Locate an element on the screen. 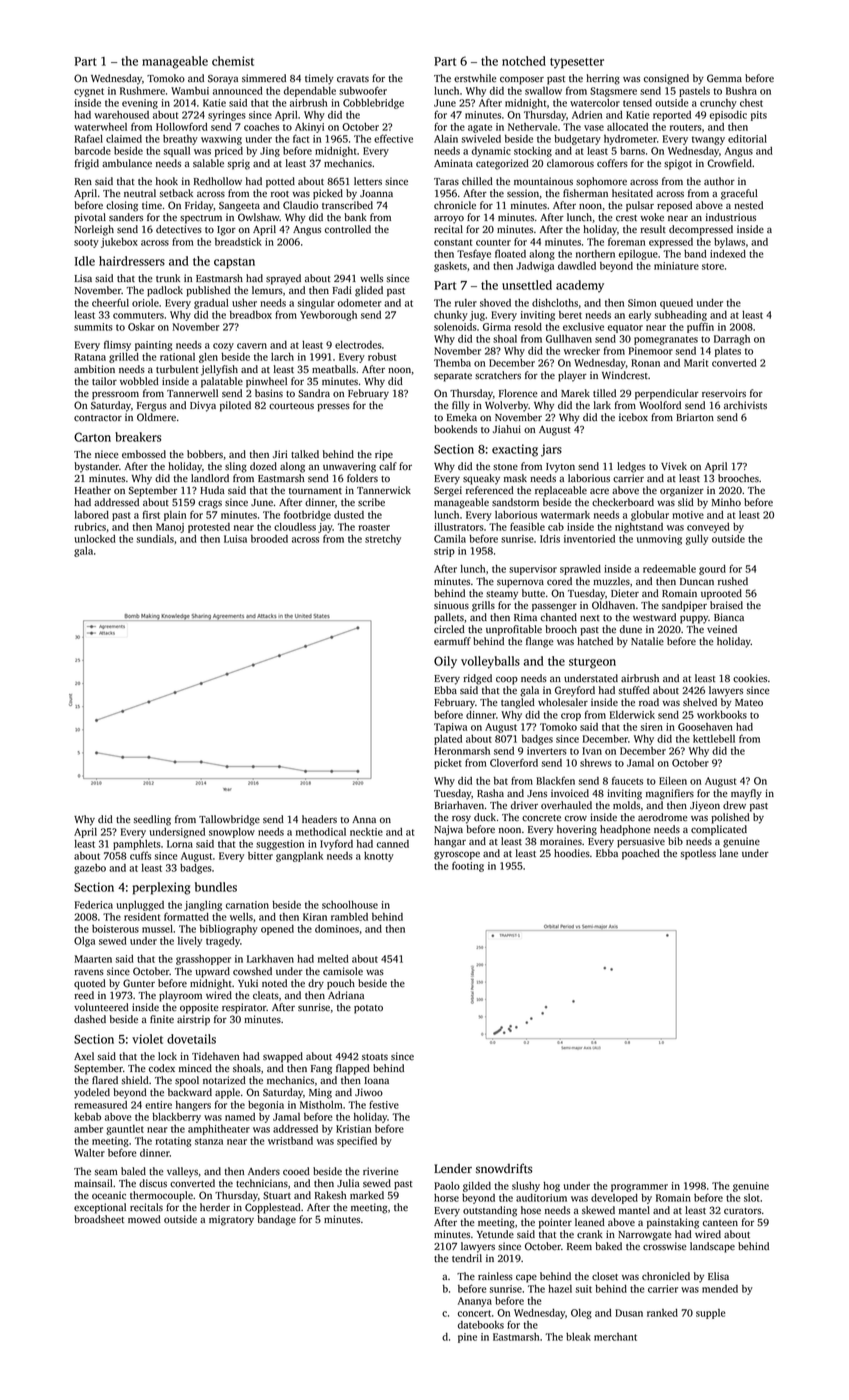  Owlshaw is located at coordinates (259, 217).
